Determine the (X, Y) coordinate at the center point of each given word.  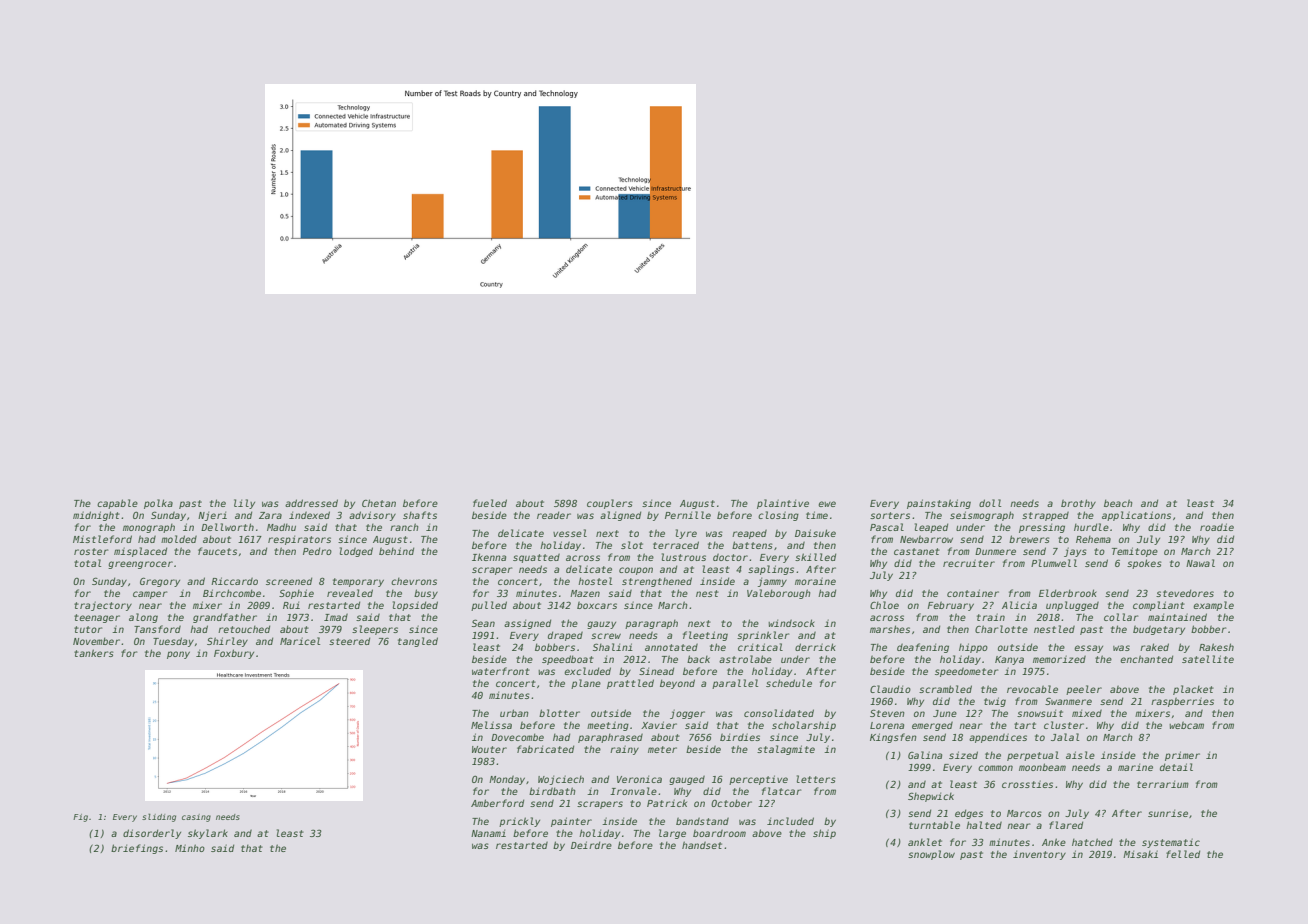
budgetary (1159, 630)
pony (178, 655)
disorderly (152, 834)
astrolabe (745, 659)
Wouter (489, 749)
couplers (610, 504)
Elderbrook (1068, 593)
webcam (1186, 725)
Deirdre (591, 845)
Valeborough (778, 594)
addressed (311, 503)
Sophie (296, 594)
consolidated (779, 713)
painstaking (939, 504)
